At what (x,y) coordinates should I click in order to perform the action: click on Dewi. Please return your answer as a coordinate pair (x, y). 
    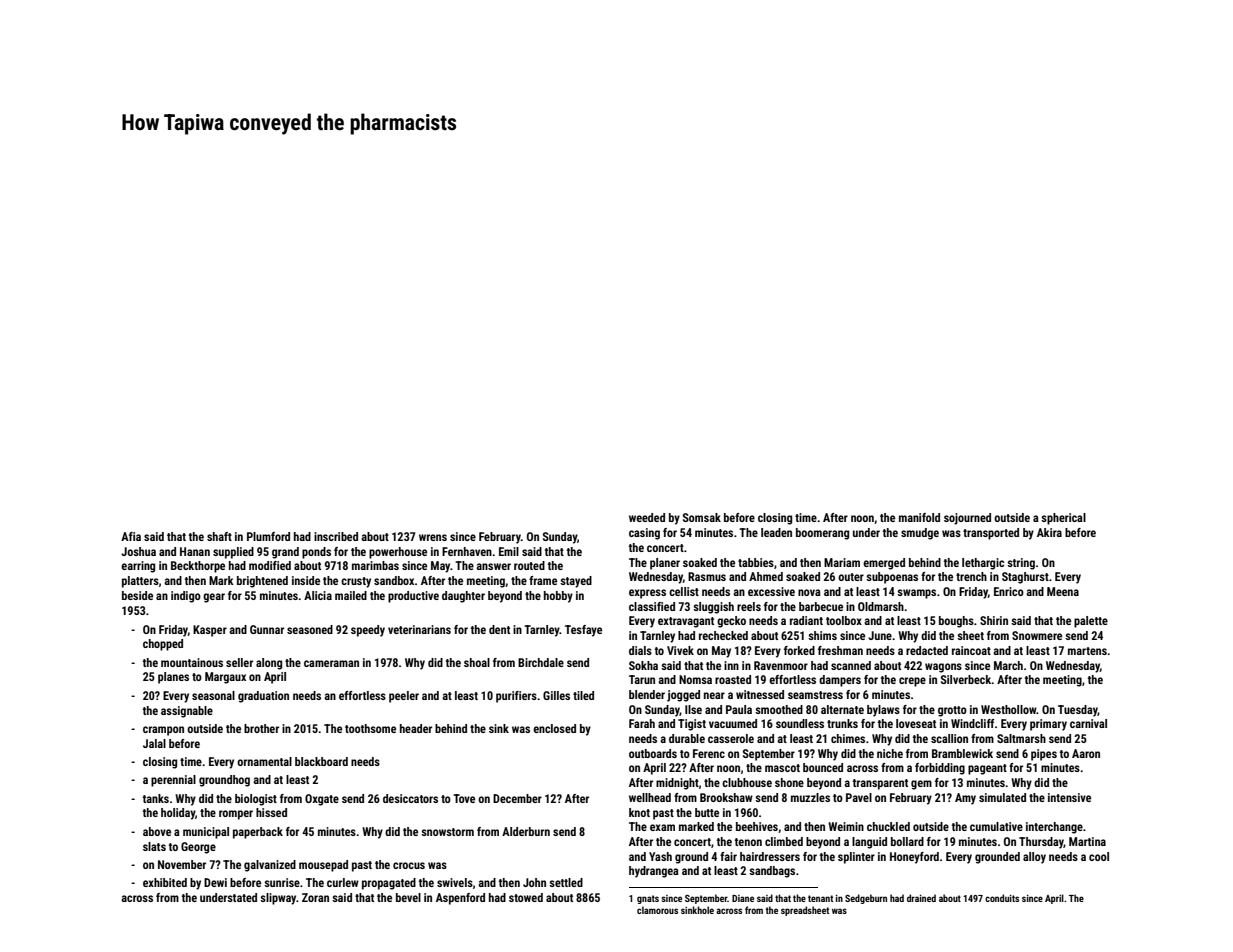
    Looking at the image, I should click on (215, 882).
